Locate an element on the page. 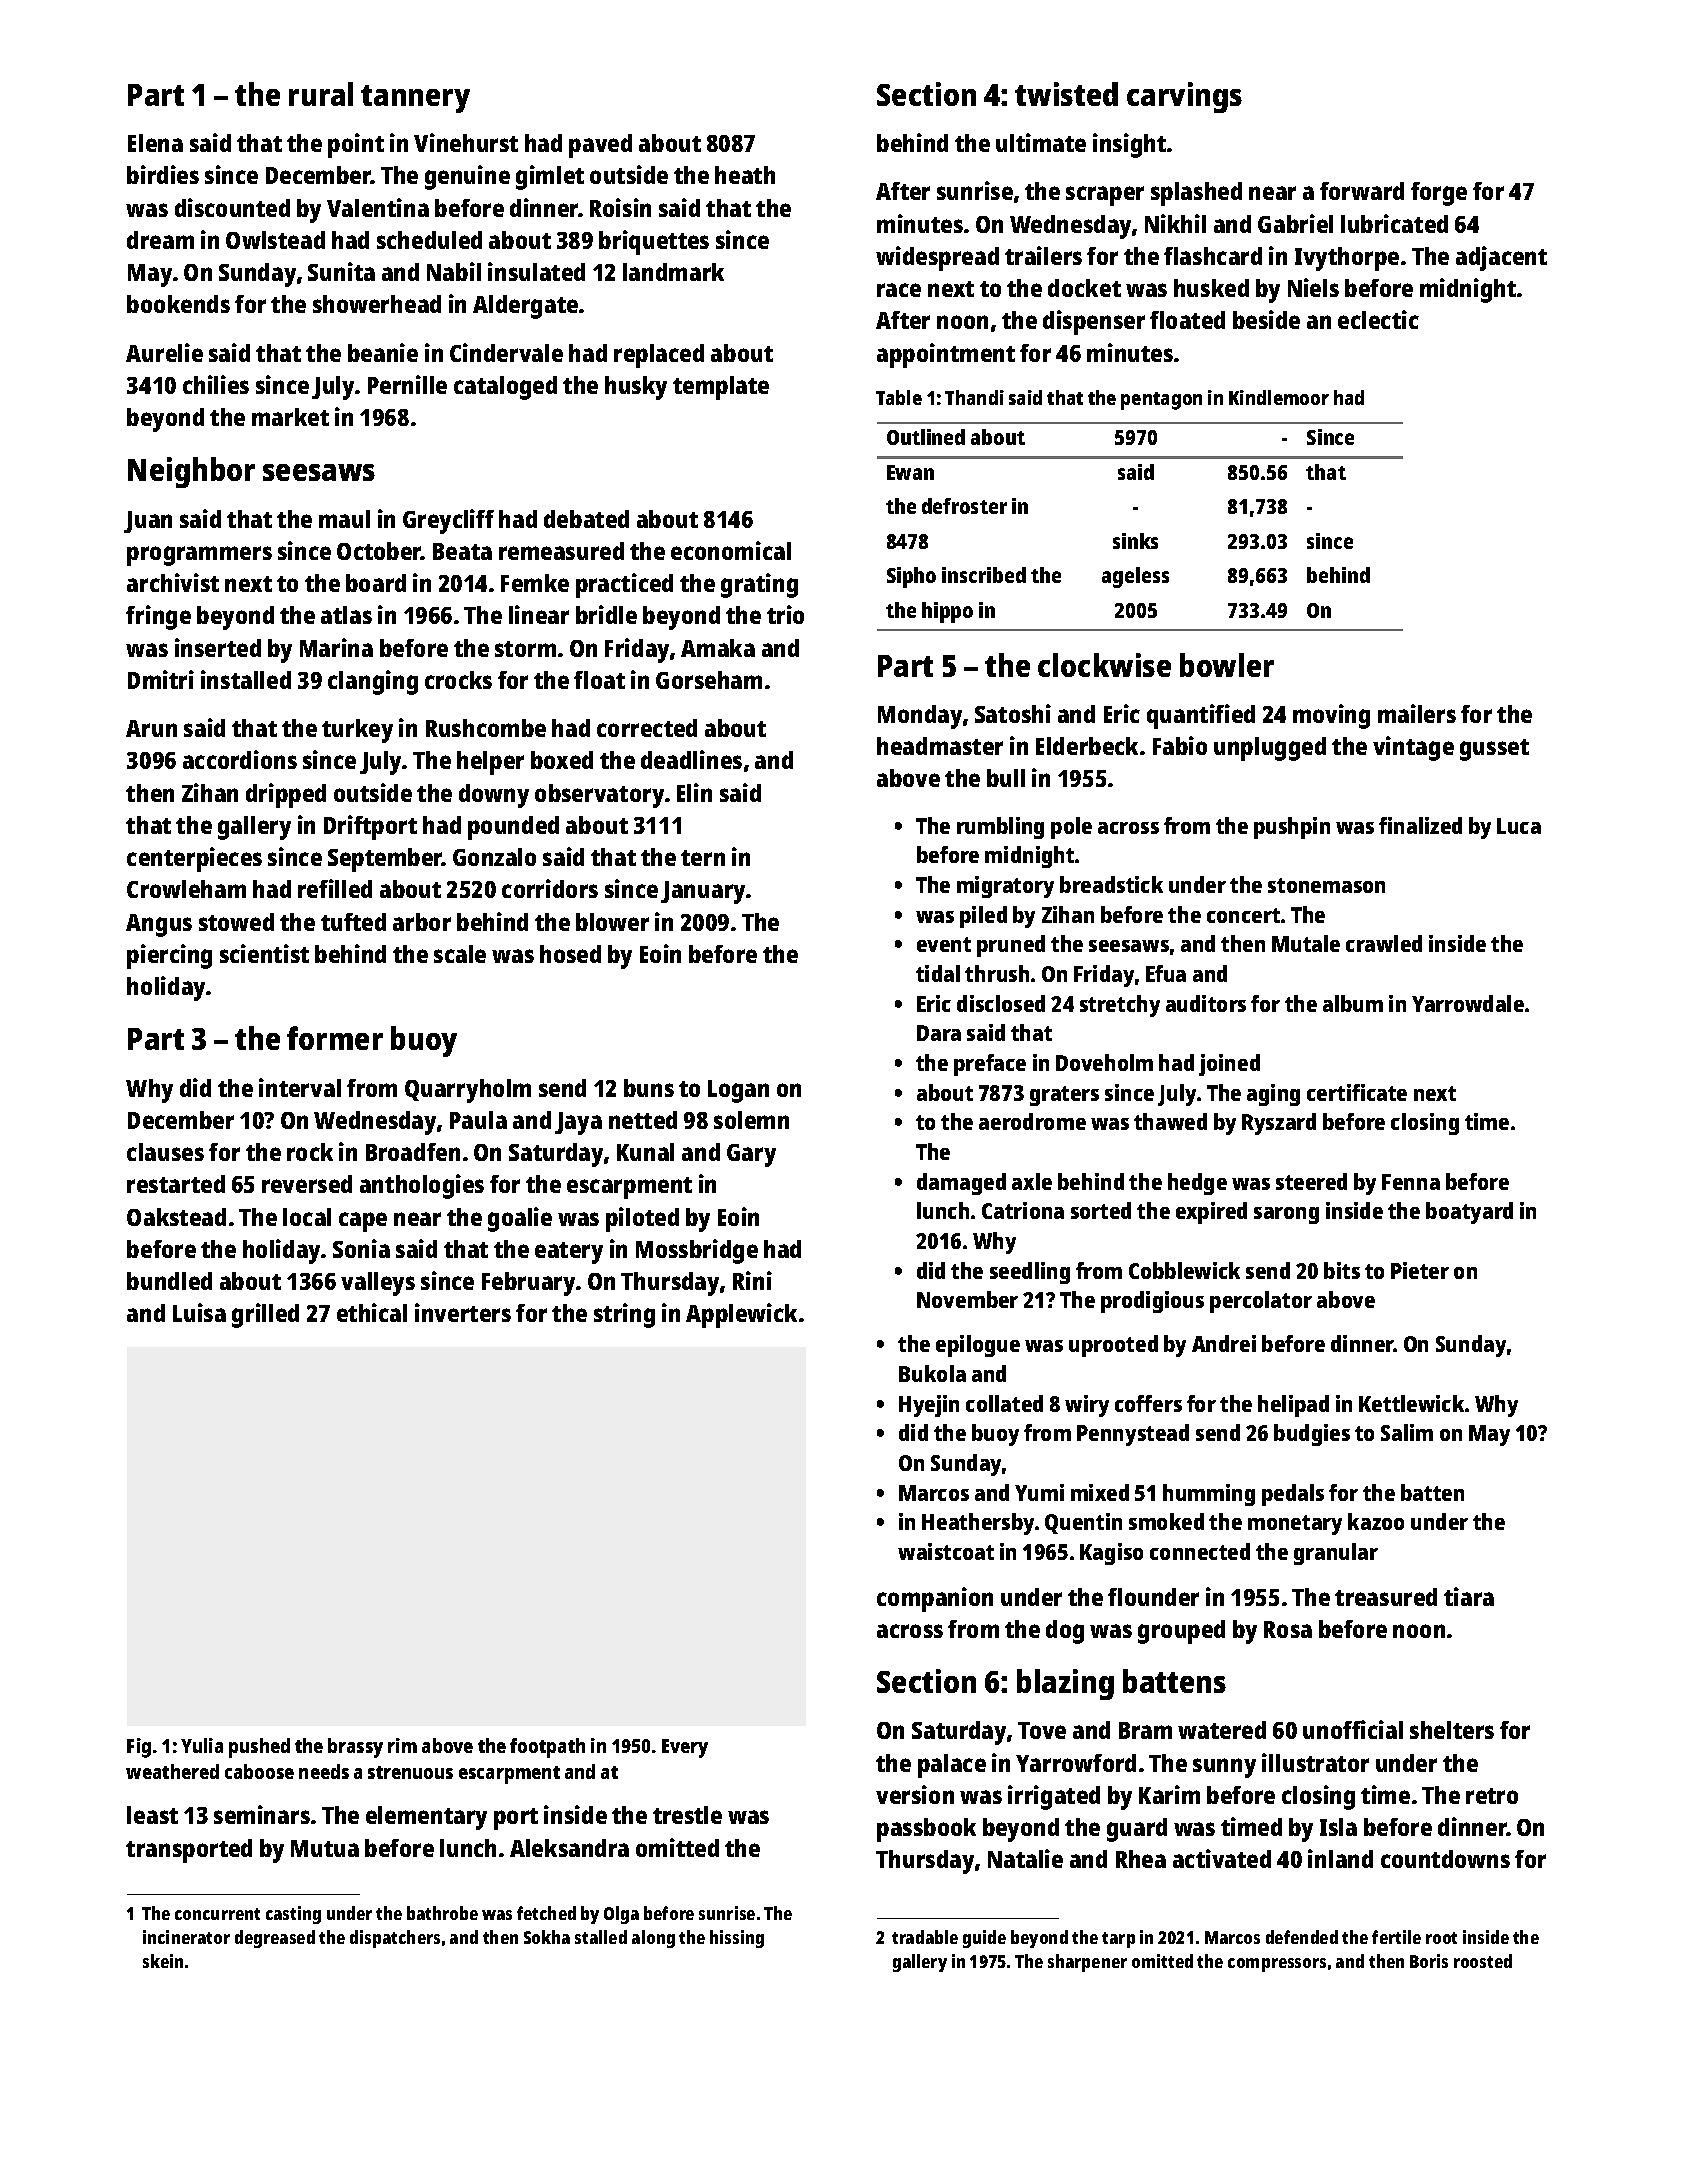  kazoo is located at coordinates (1376, 1521).
